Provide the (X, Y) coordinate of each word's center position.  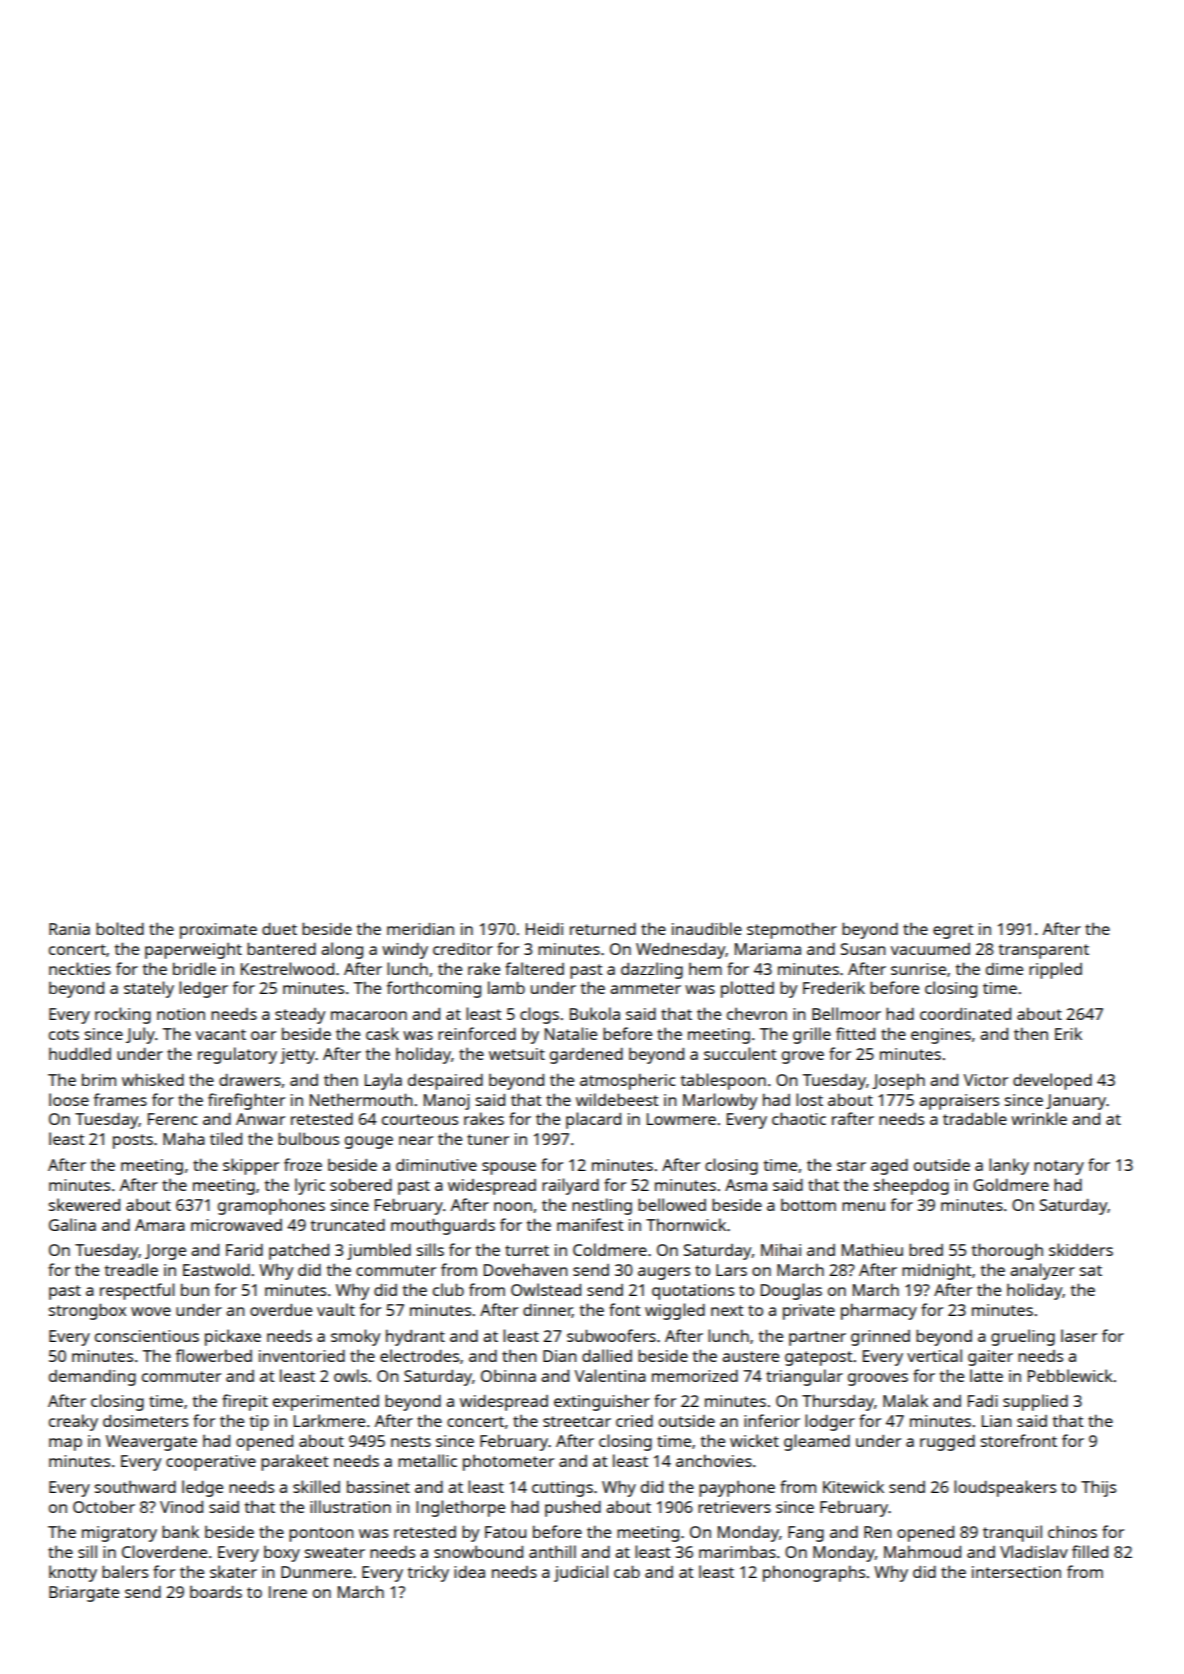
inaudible (707, 928)
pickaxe (233, 1337)
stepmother (792, 930)
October (104, 1507)
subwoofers (611, 1335)
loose (69, 1099)
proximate (218, 931)
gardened (586, 1056)
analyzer (1042, 1271)
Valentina (610, 1375)
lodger (830, 1422)
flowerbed (214, 1355)
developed (1052, 1081)
